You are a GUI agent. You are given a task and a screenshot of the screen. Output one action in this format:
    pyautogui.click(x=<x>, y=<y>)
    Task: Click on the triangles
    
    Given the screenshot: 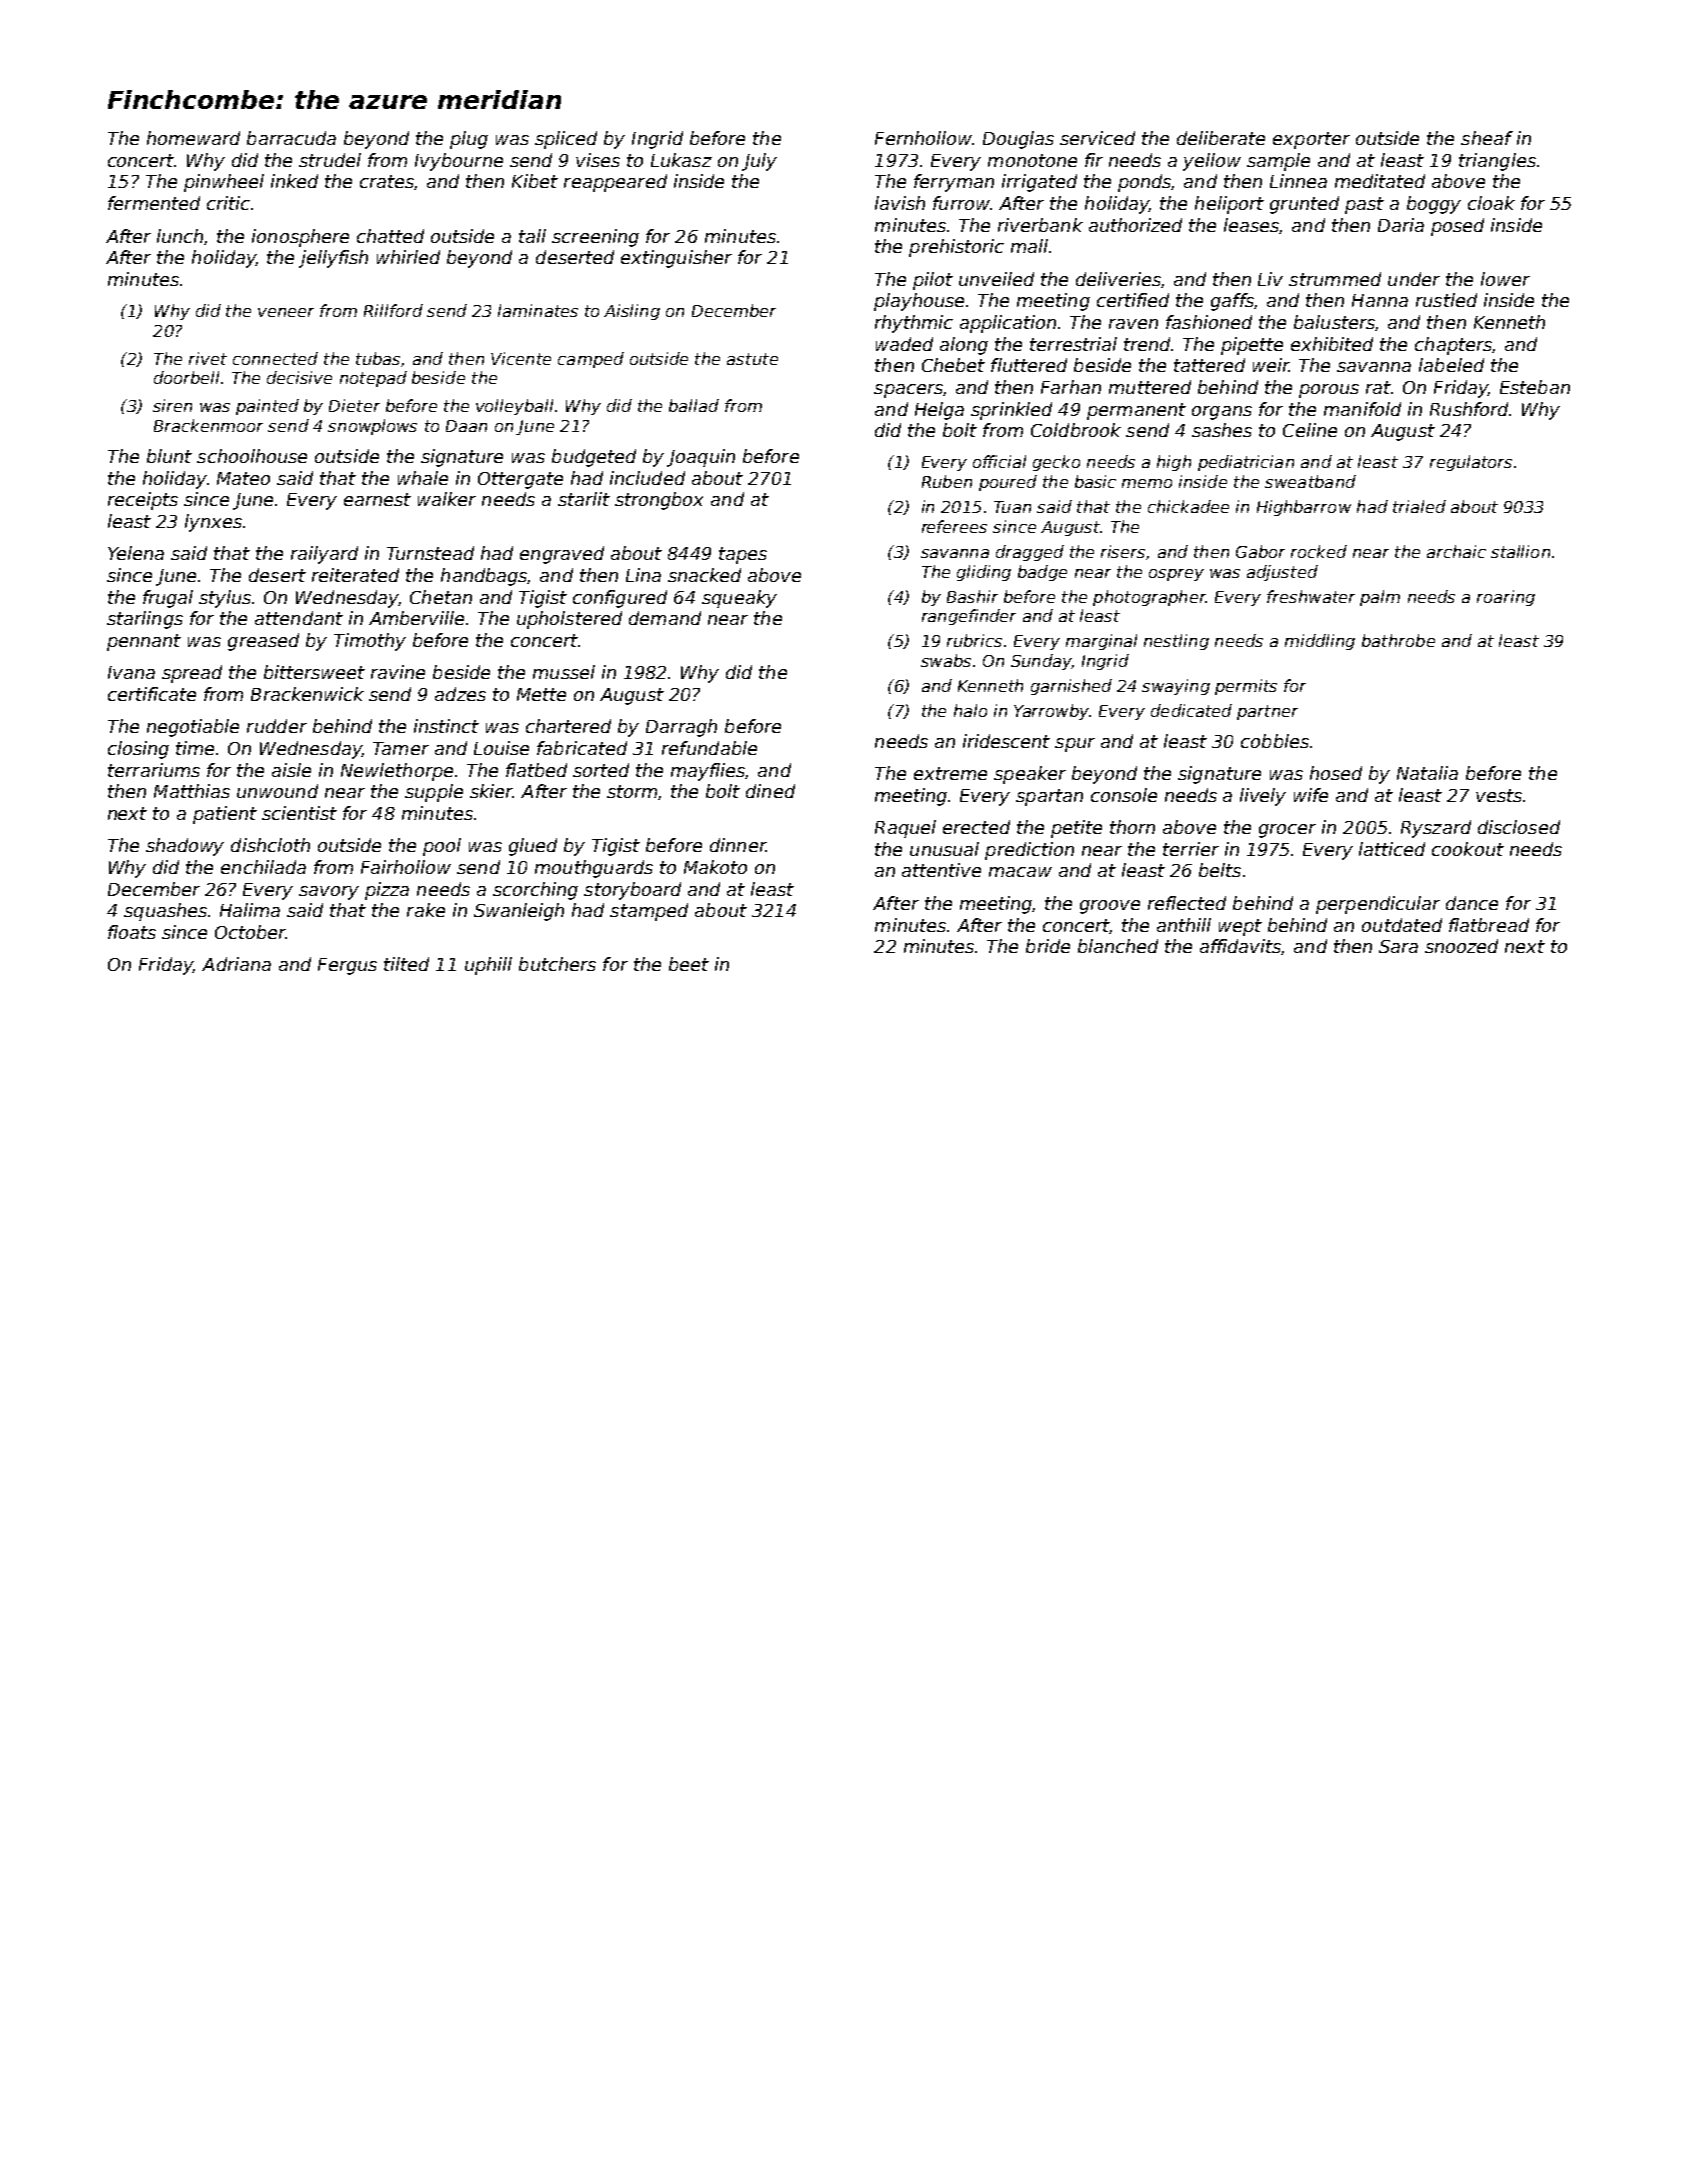 What is the action you would take?
    pyautogui.click(x=1497, y=162)
